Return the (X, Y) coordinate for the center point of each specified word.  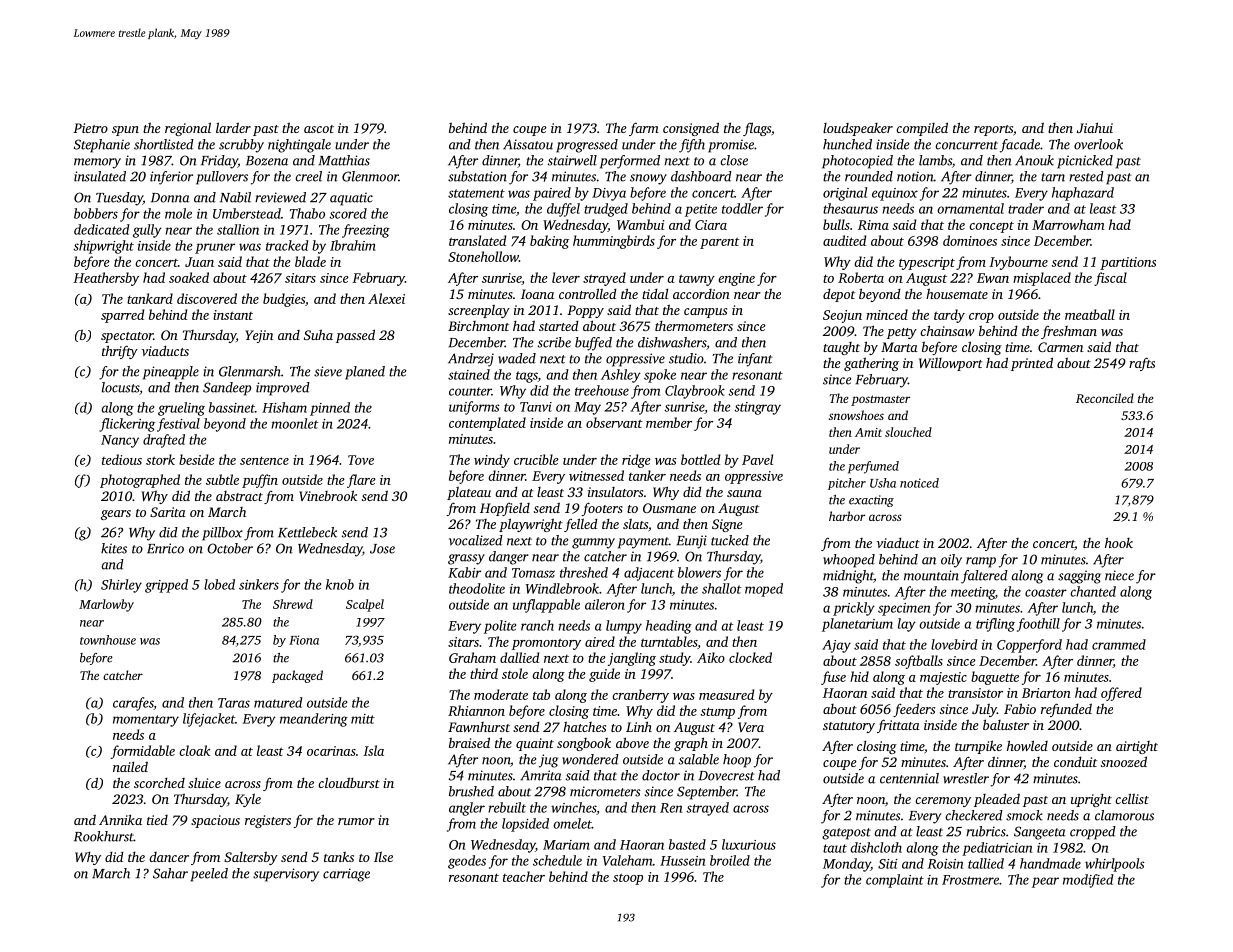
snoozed (1124, 761)
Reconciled (1105, 398)
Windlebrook (562, 588)
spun (125, 131)
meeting (973, 593)
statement (476, 193)
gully (147, 231)
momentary (146, 721)
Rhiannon (476, 710)
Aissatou (528, 144)
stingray (757, 408)
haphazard (1083, 194)
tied (157, 820)
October (230, 548)
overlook (1098, 144)
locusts (120, 387)
